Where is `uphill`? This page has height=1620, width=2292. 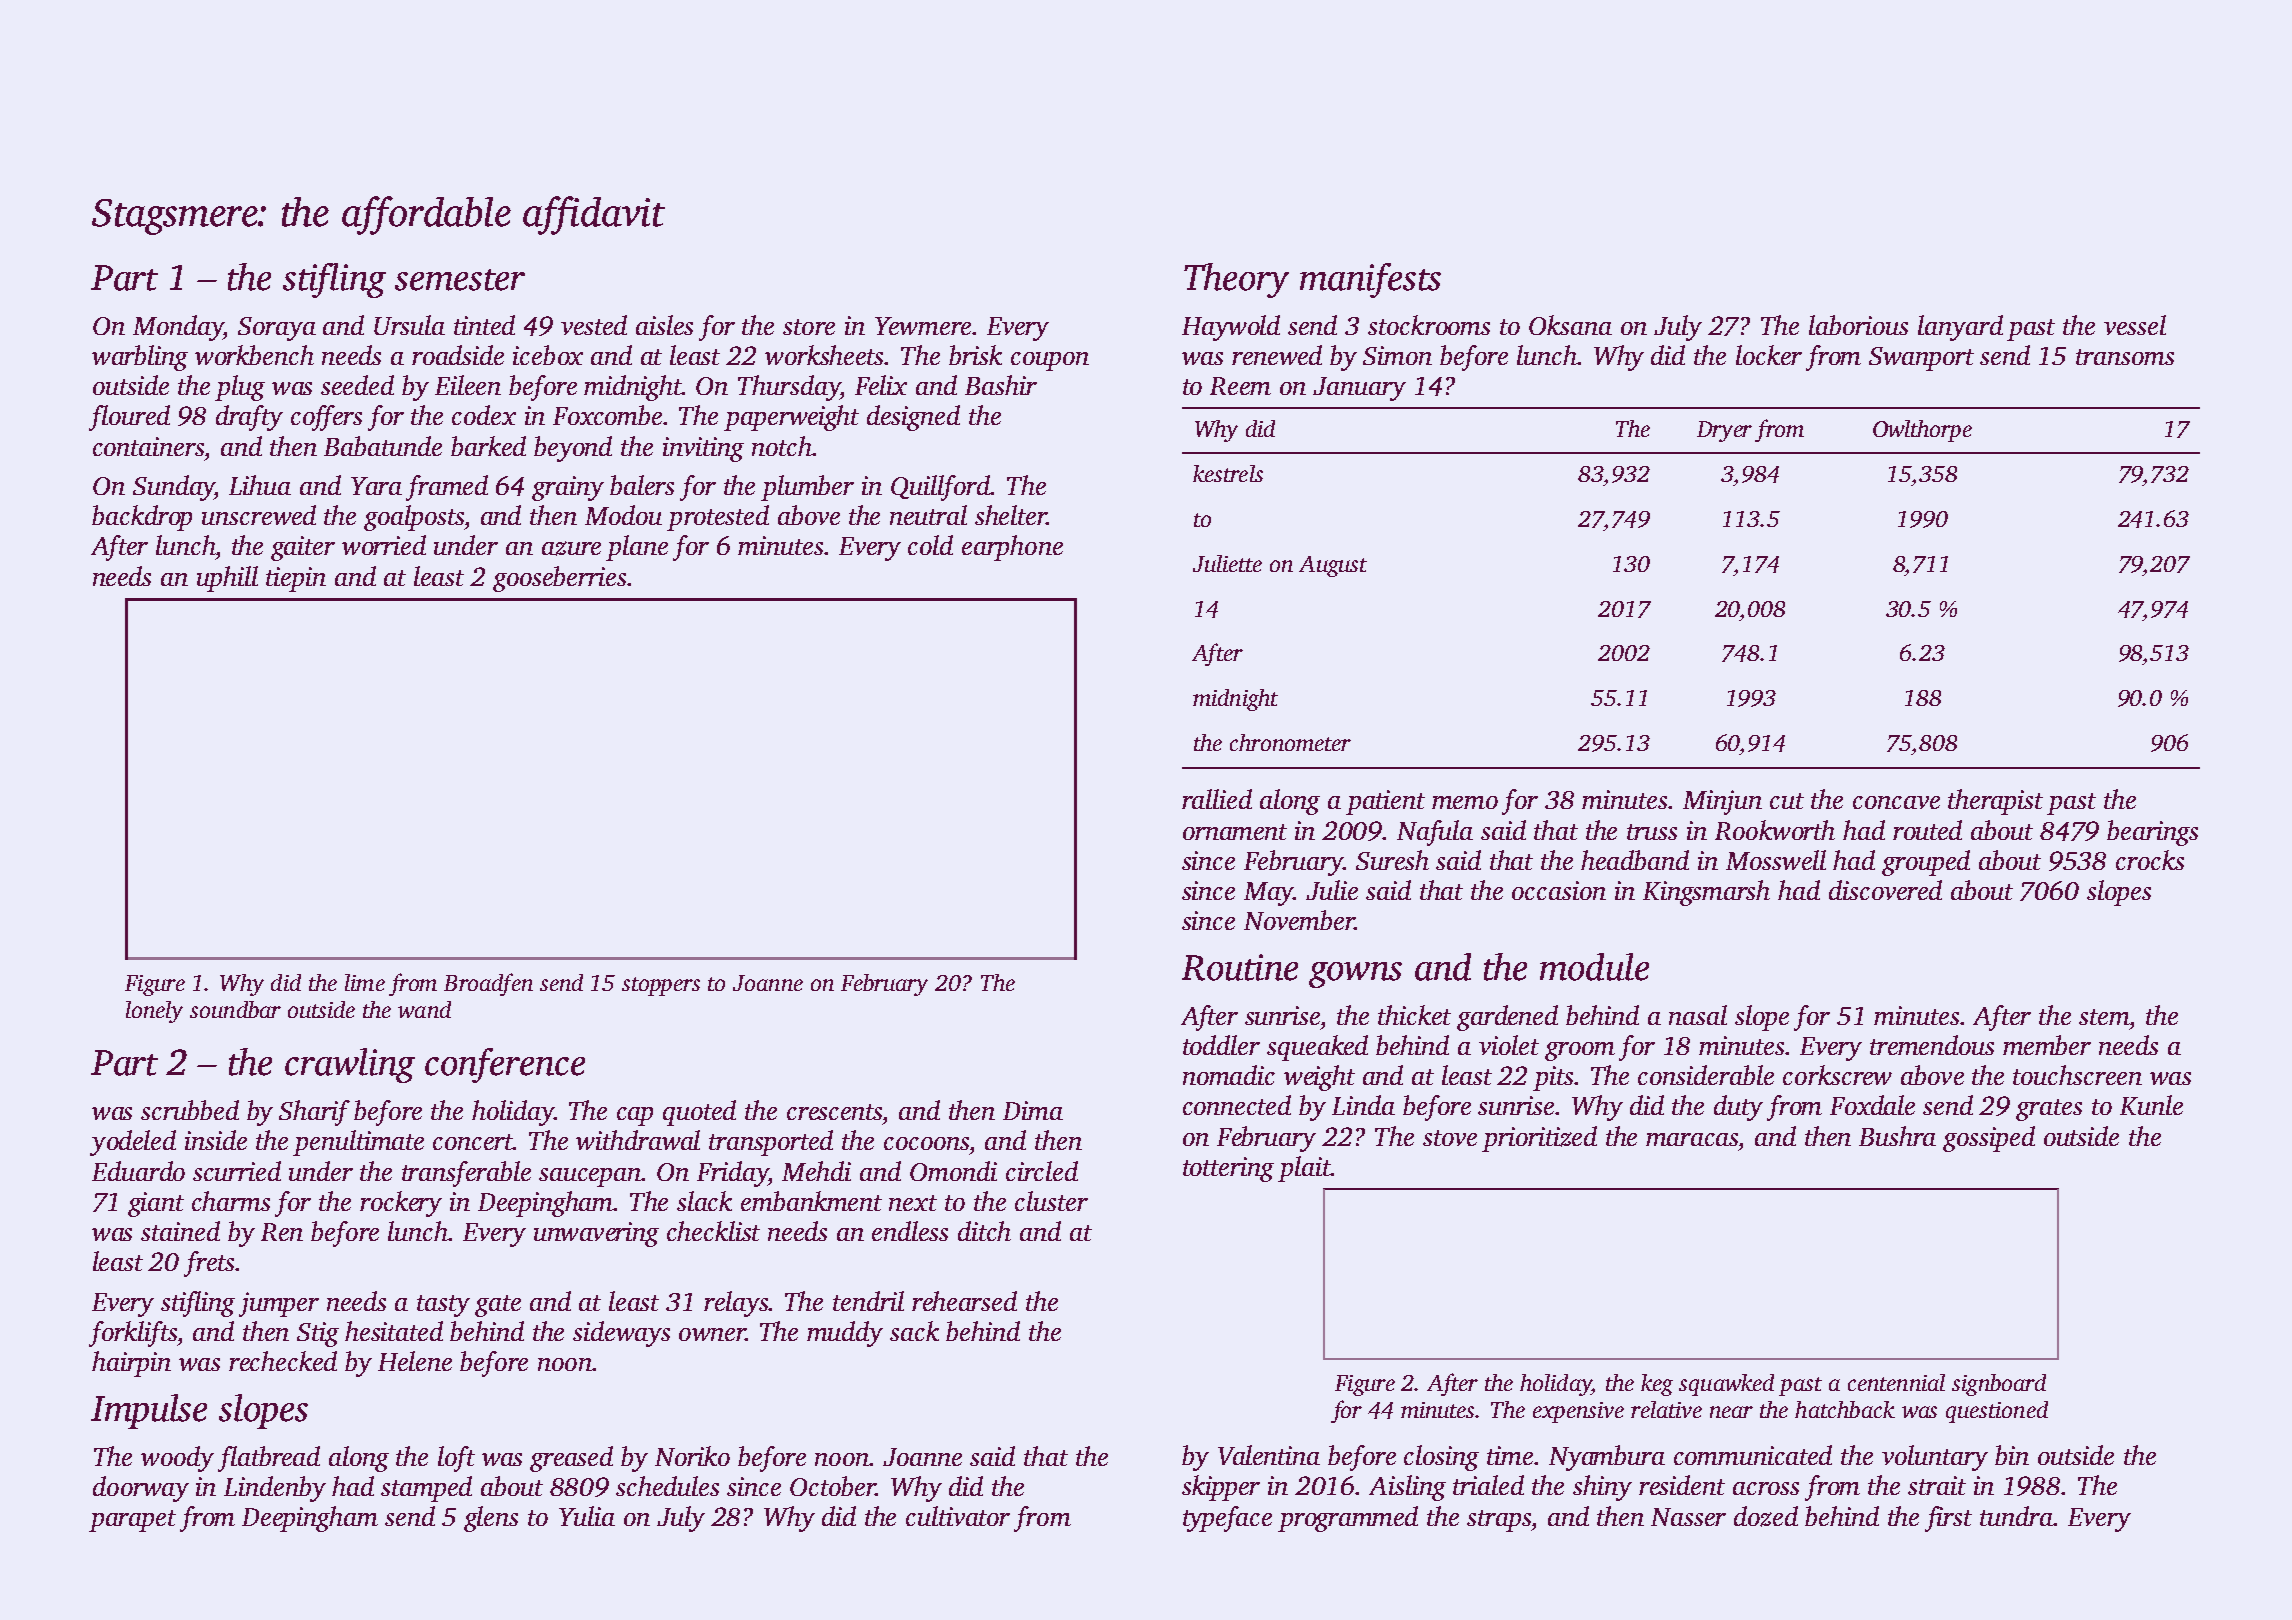 uphill is located at coordinates (227, 579).
